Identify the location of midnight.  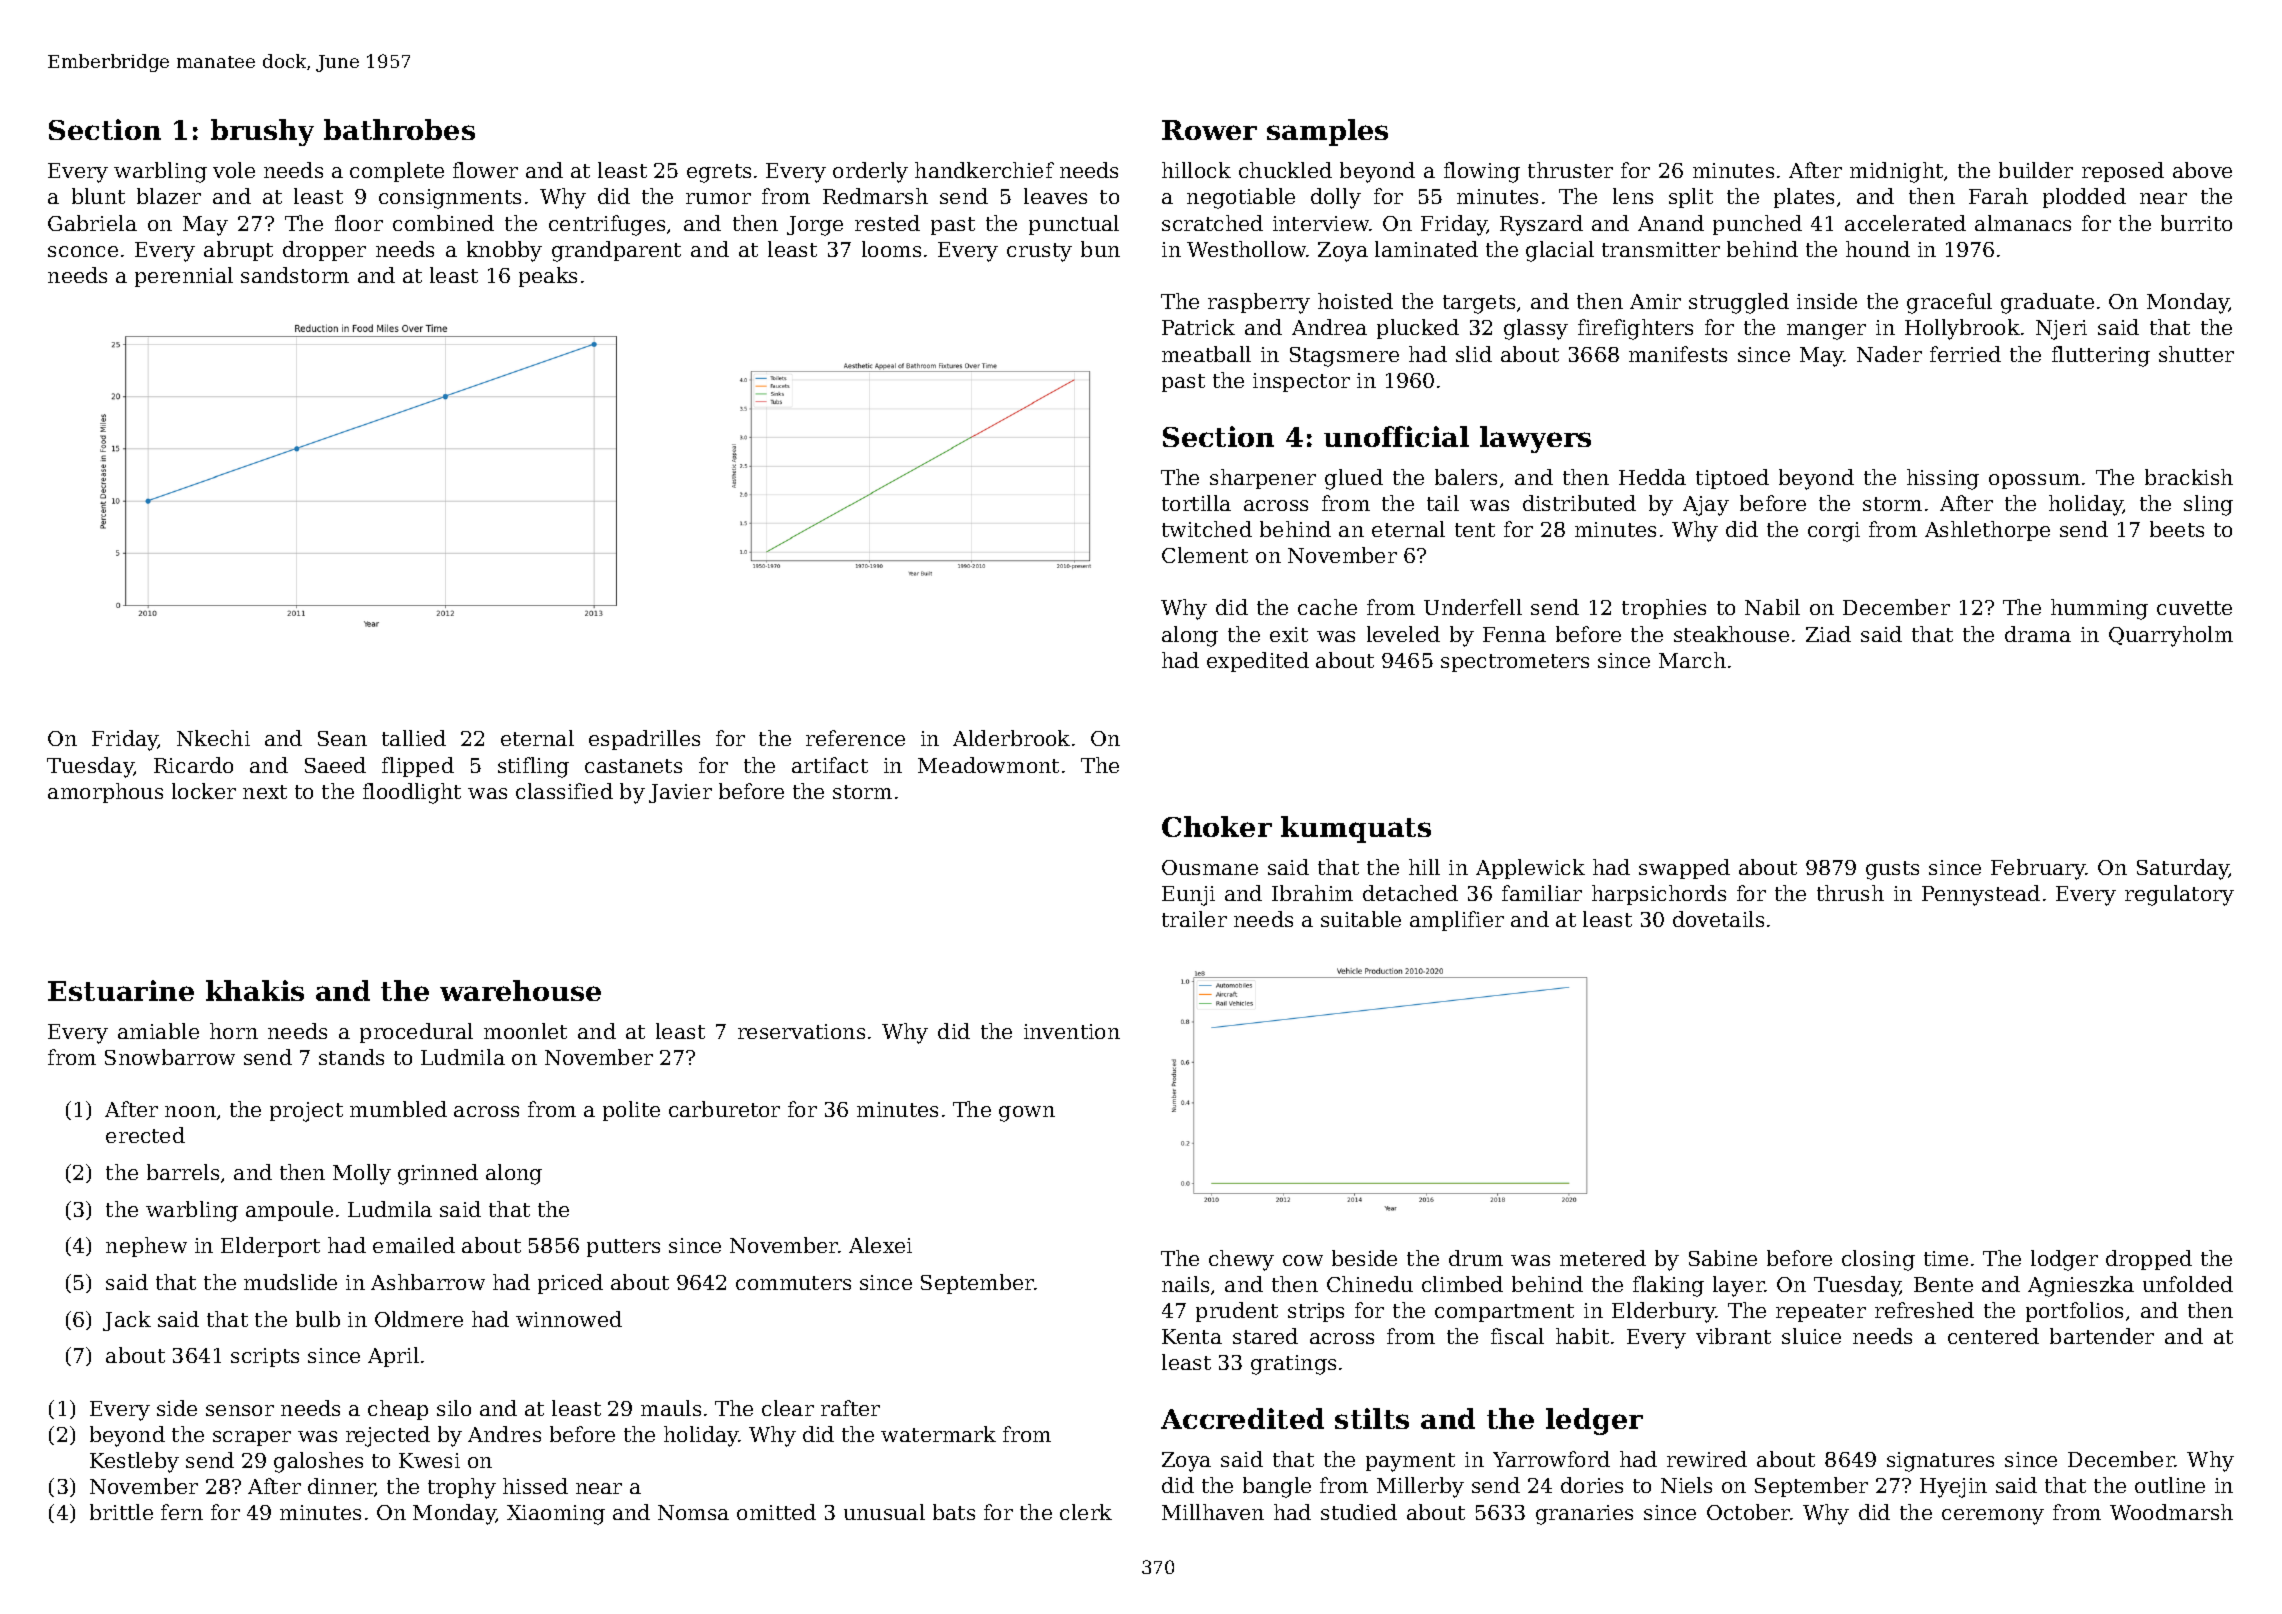
(1896, 172).
